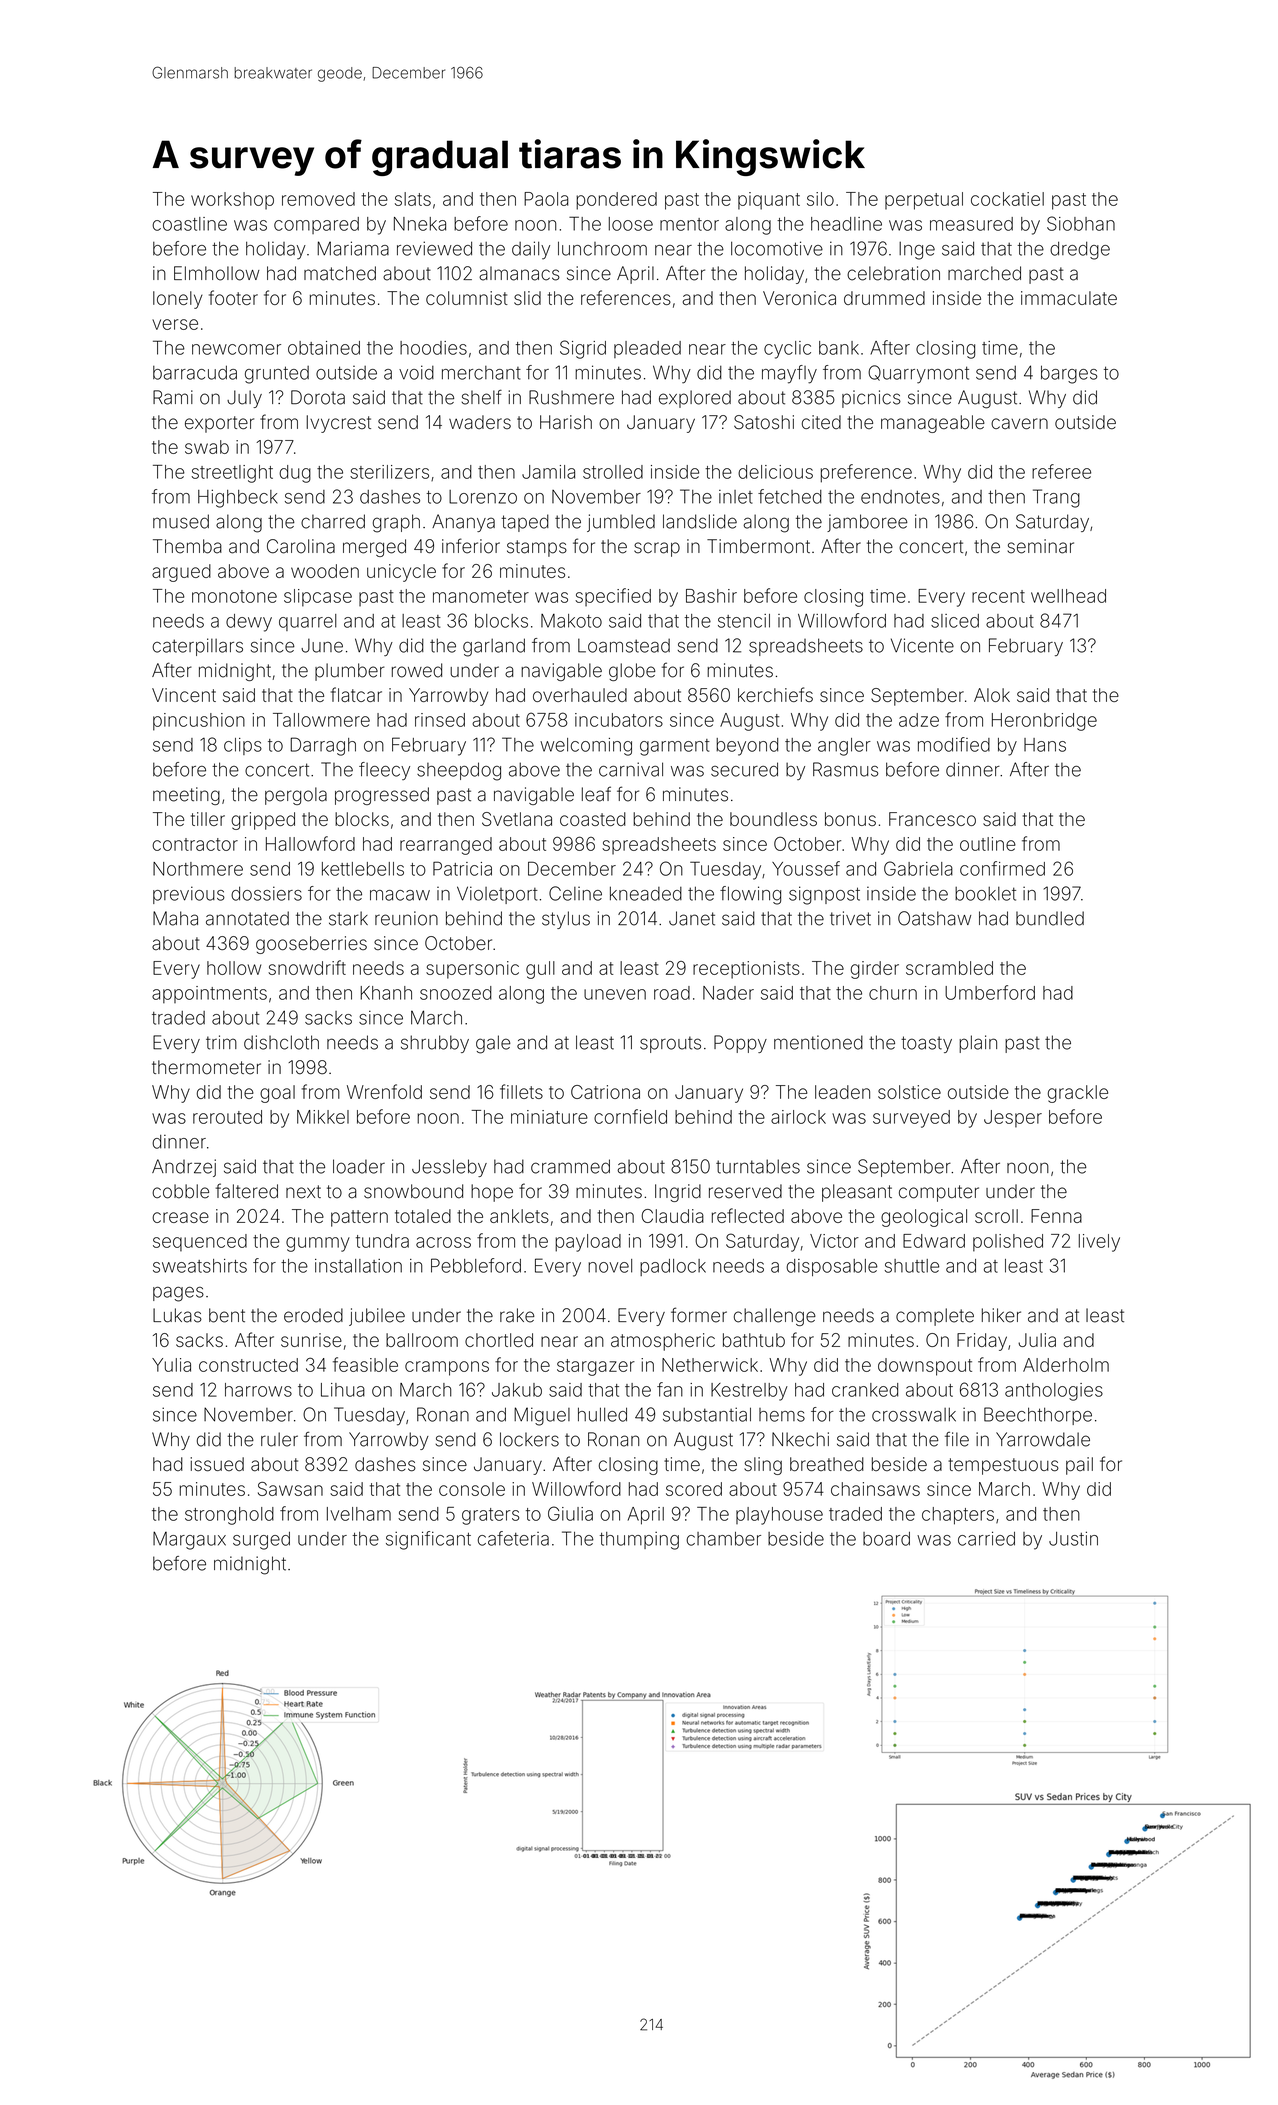 The width and height of the page is (1278, 2105). Describe the element at coordinates (232, 201) in the page. I see `workshop` at that location.
